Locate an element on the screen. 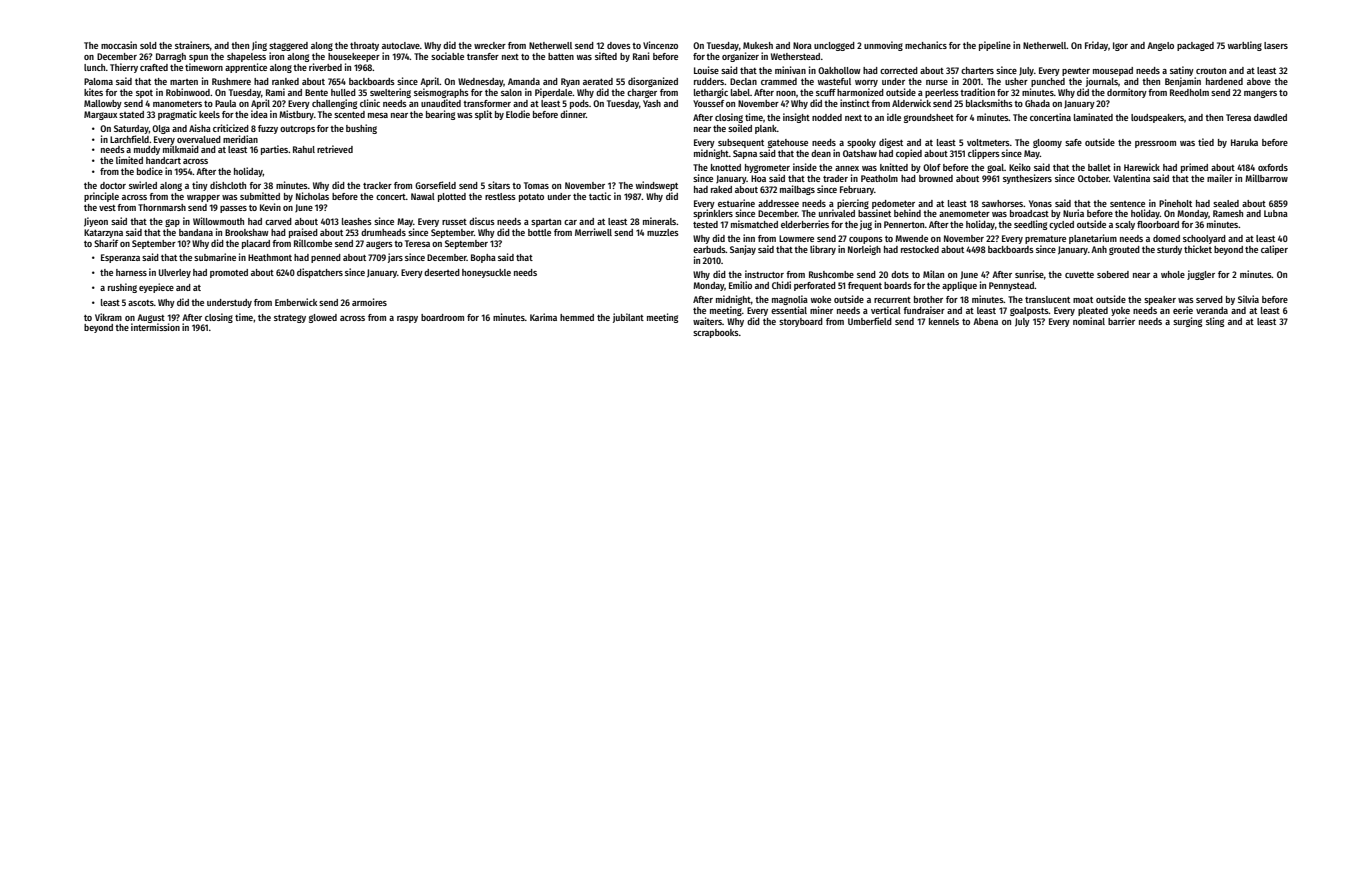 This screenshot has height=887, width=1372. armoires is located at coordinates (369, 302).
